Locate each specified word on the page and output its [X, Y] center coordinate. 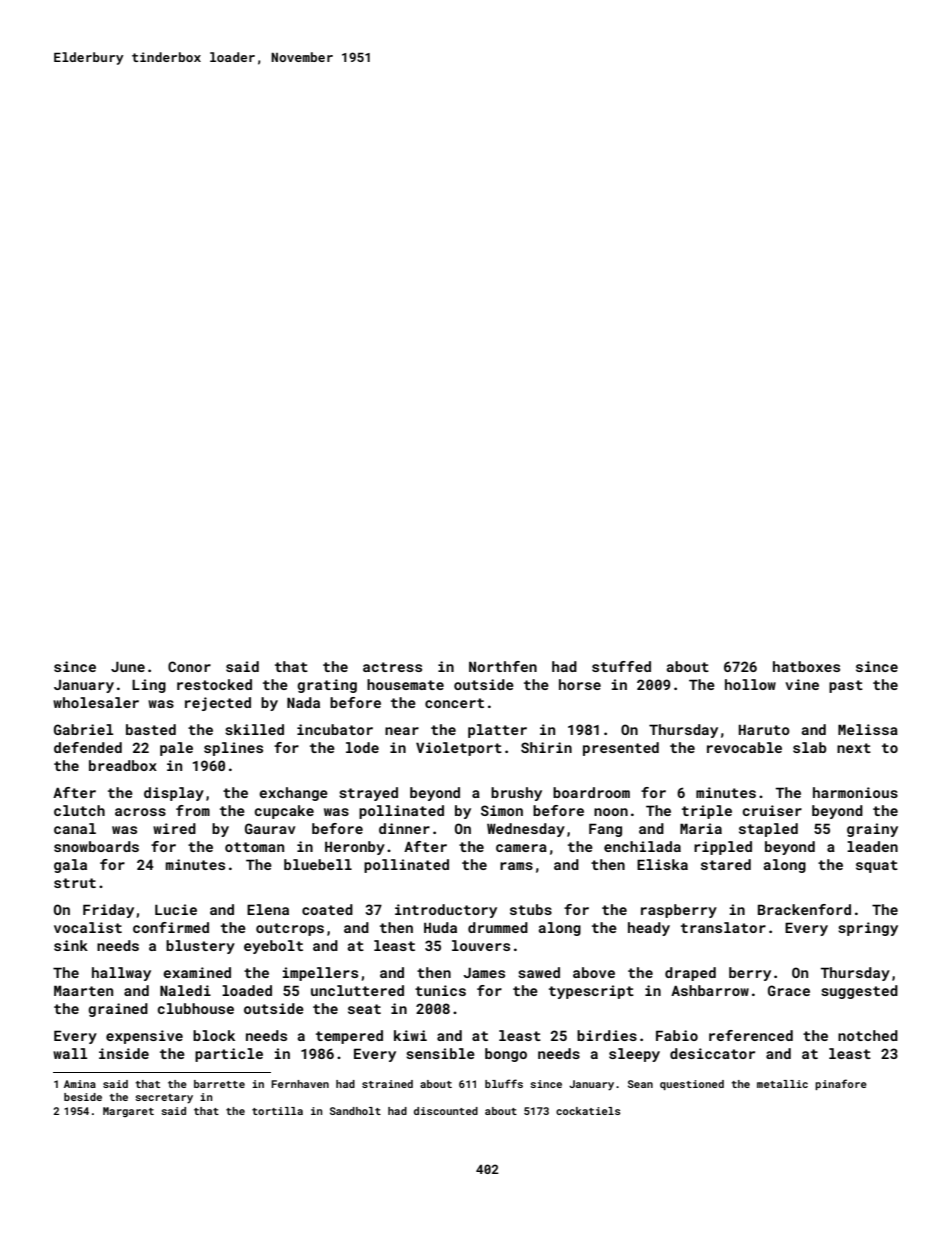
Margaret [128, 1112]
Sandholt [355, 1111]
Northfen [503, 666]
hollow [750, 684]
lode [362, 747]
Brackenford [804, 909]
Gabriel [83, 729]
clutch [79, 810]
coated [327, 909]
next [854, 748]
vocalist [88, 927]
